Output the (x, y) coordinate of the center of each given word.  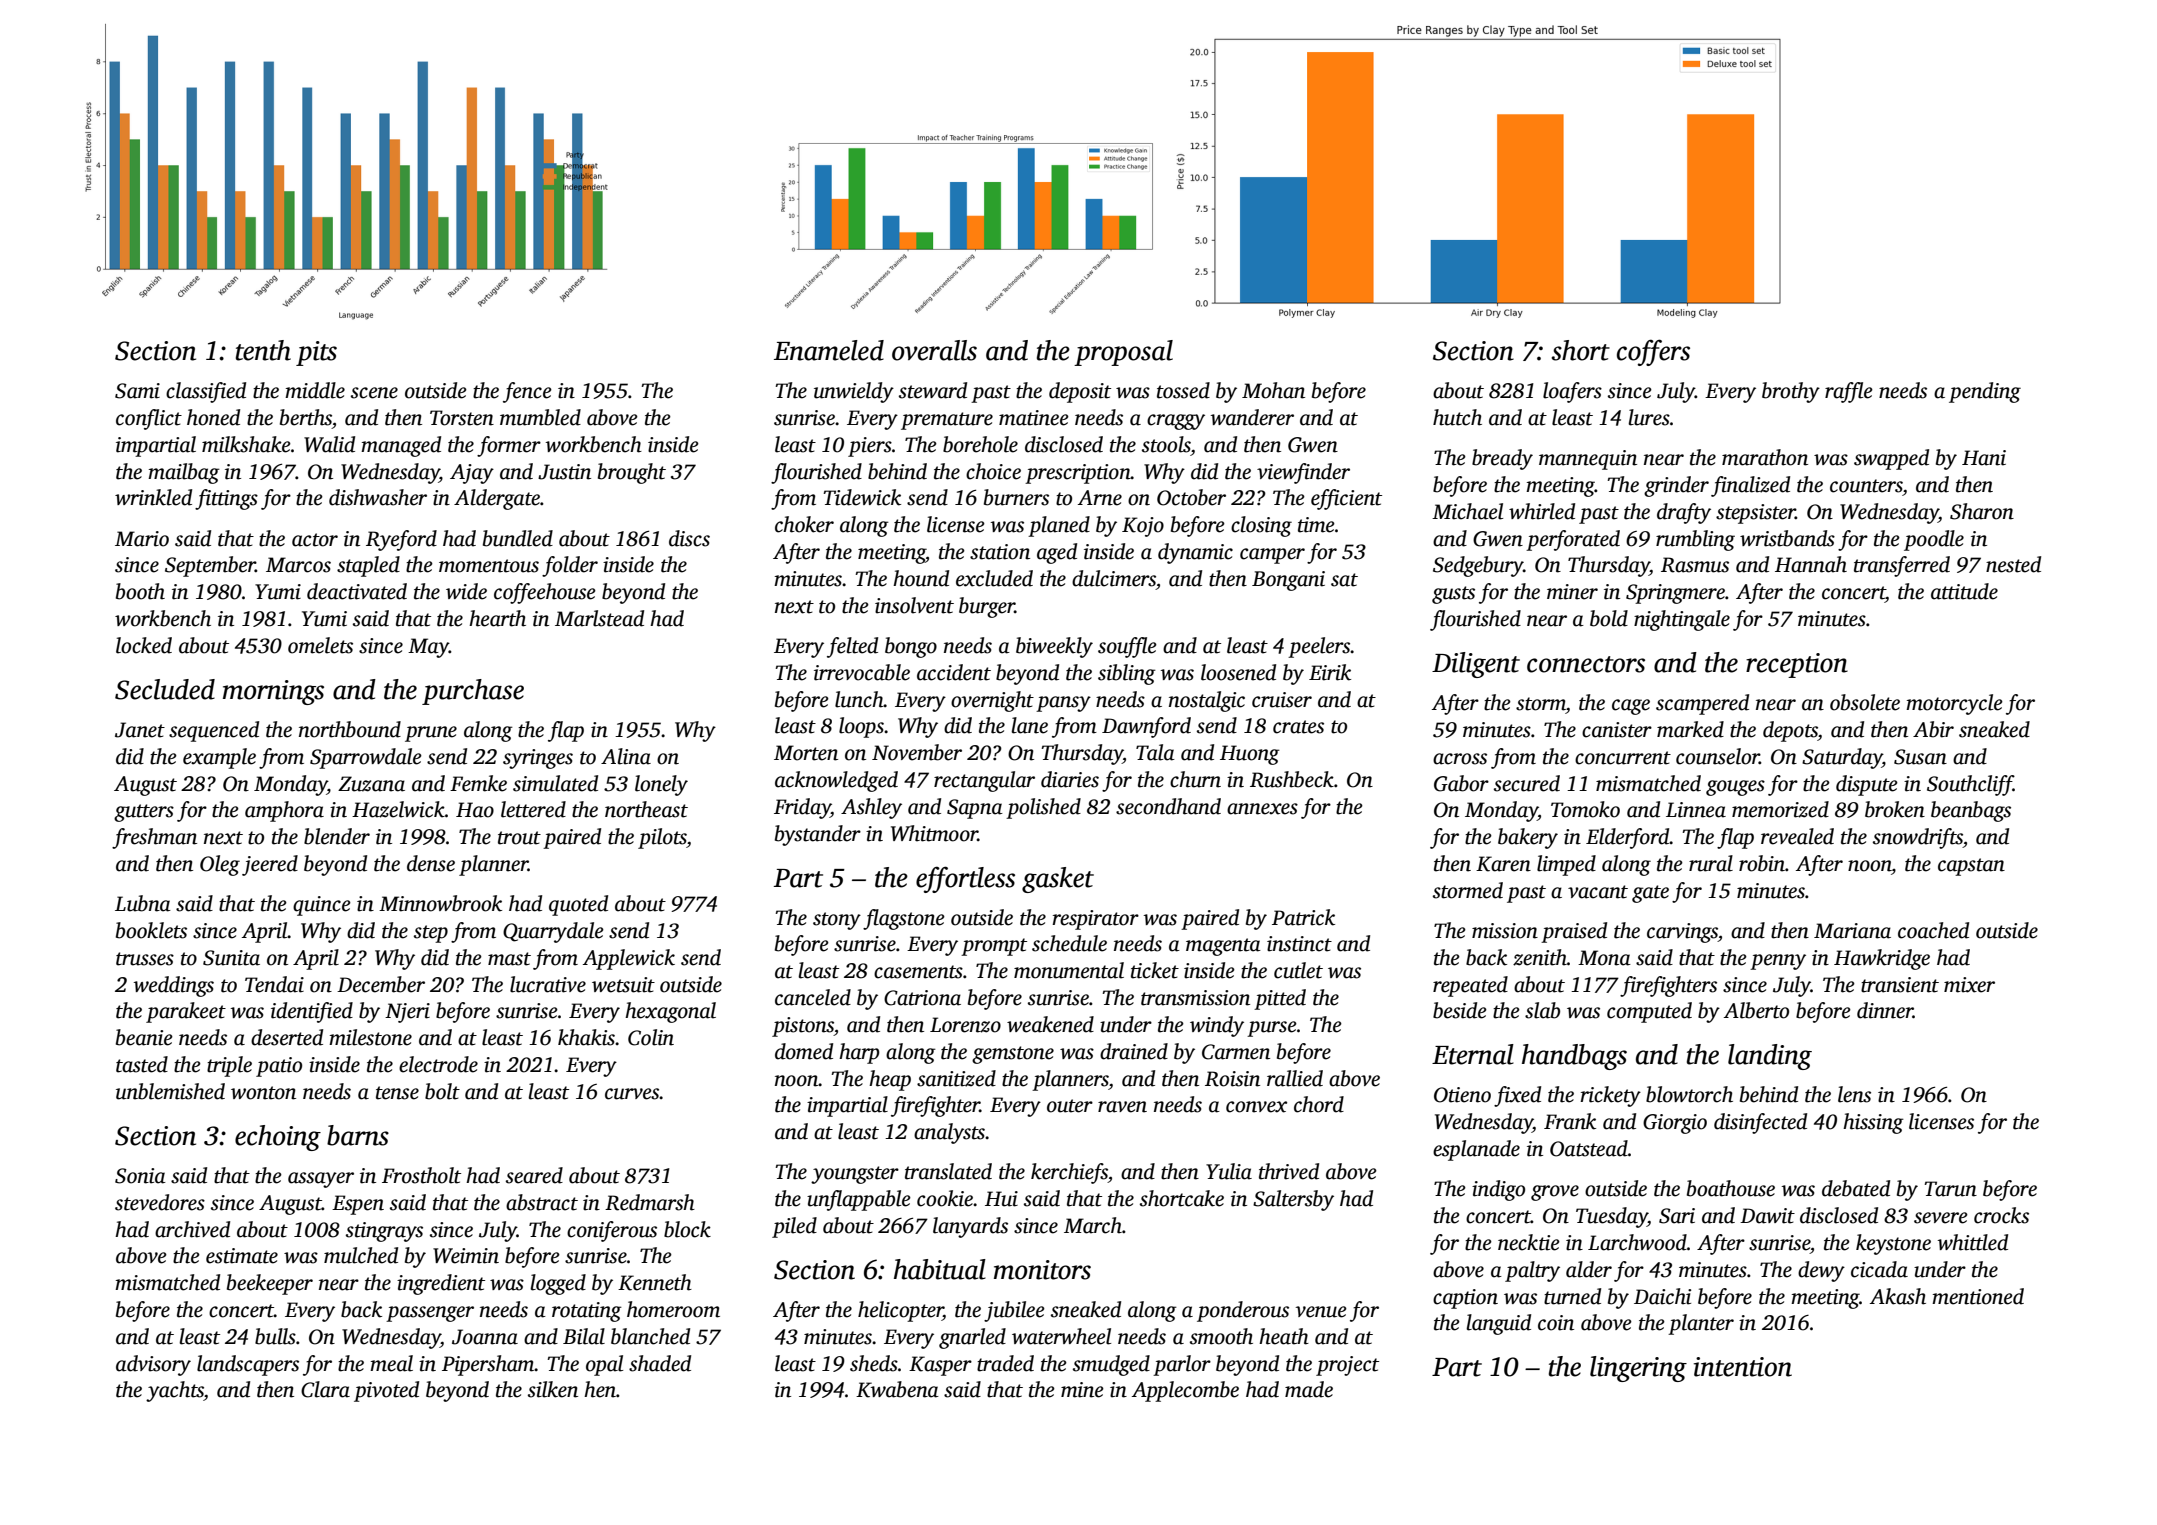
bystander (818, 835)
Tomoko (1585, 809)
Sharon (1982, 511)
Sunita (231, 958)
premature (947, 421)
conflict (149, 419)
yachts (175, 1391)
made (1309, 1389)
